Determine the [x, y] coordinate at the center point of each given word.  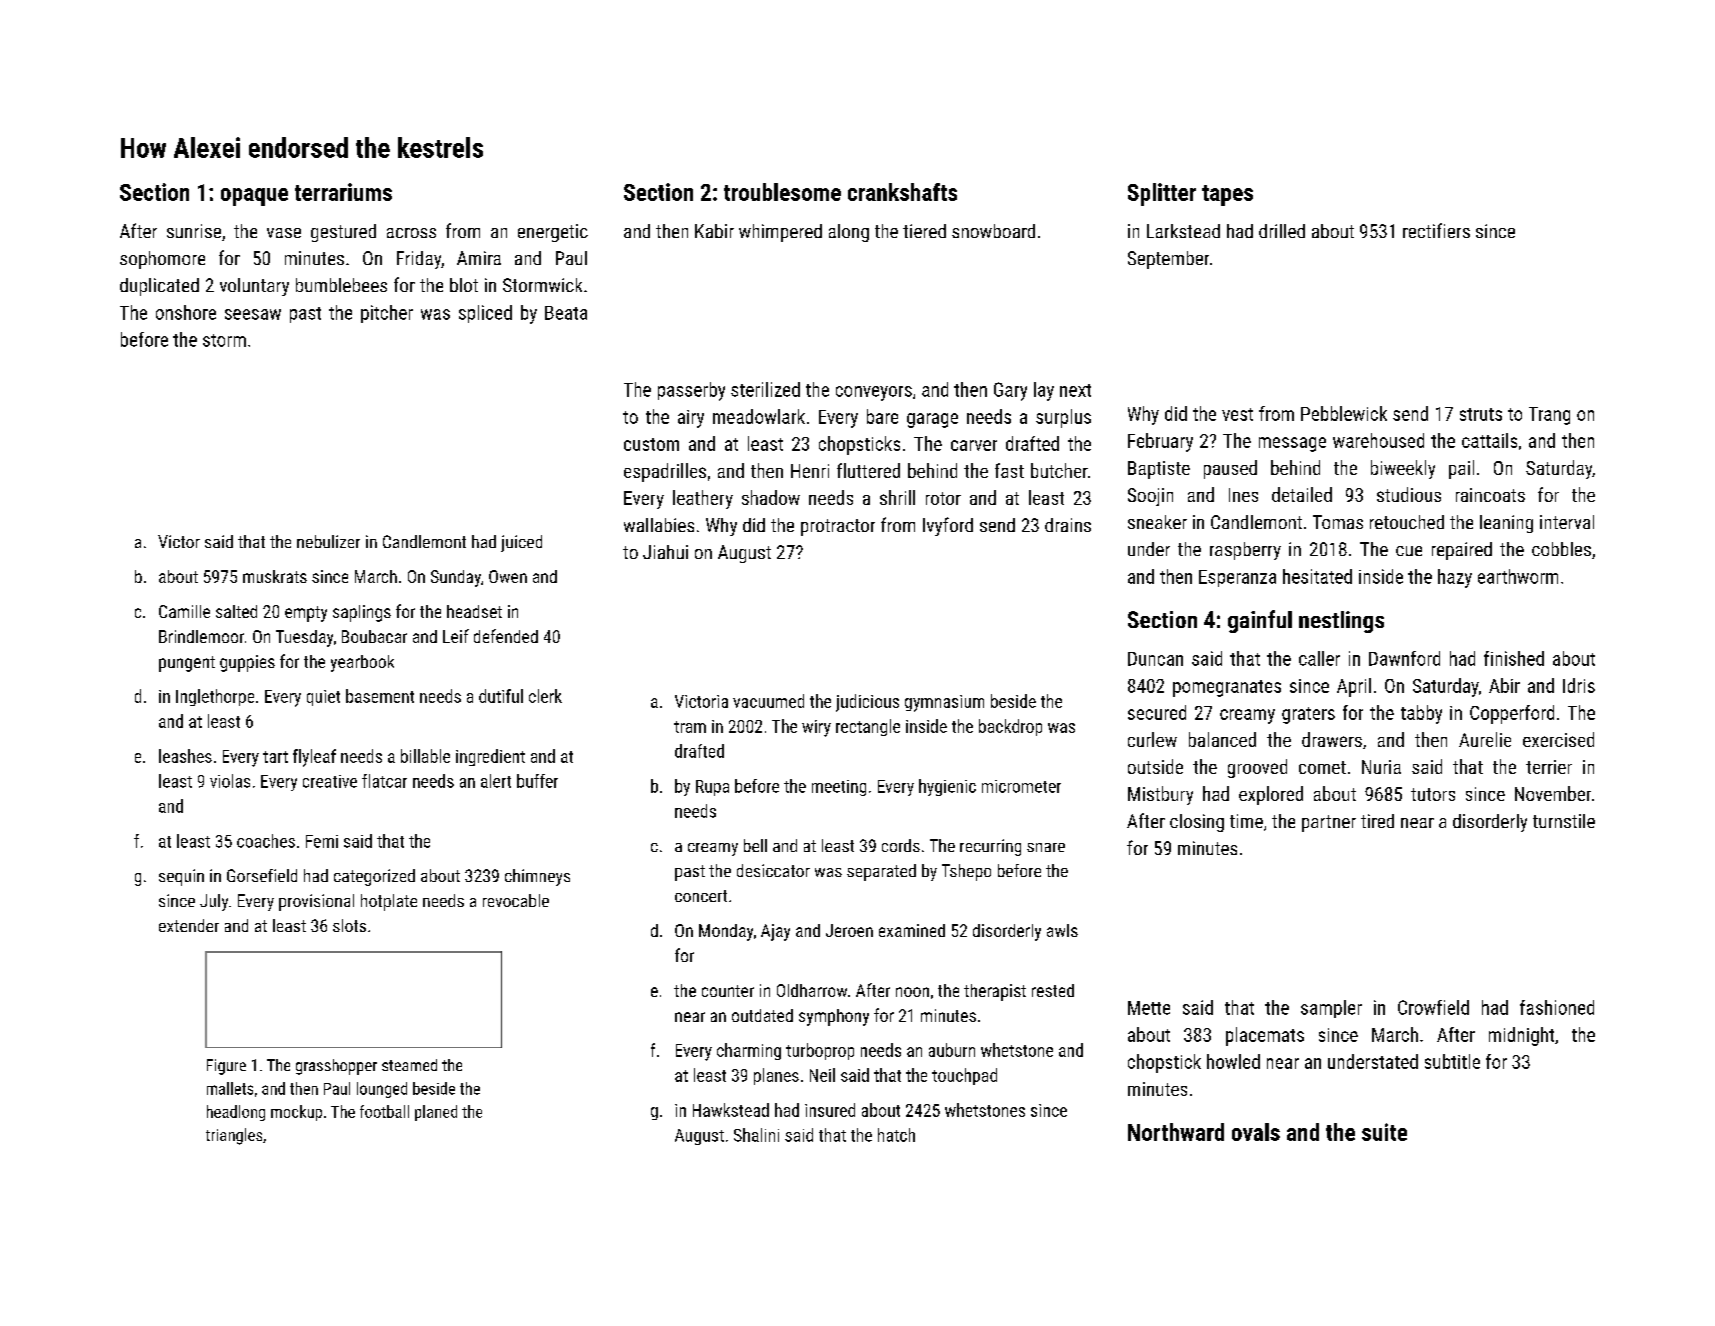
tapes [1227, 195]
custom [651, 444]
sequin [181, 877]
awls [1062, 930]
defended [506, 636]
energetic [553, 233]
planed [436, 1113]
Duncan [1155, 659]
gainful [1260, 621]
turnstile [1564, 821]
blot [464, 285]
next [1075, 390]
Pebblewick [1344, 413]
